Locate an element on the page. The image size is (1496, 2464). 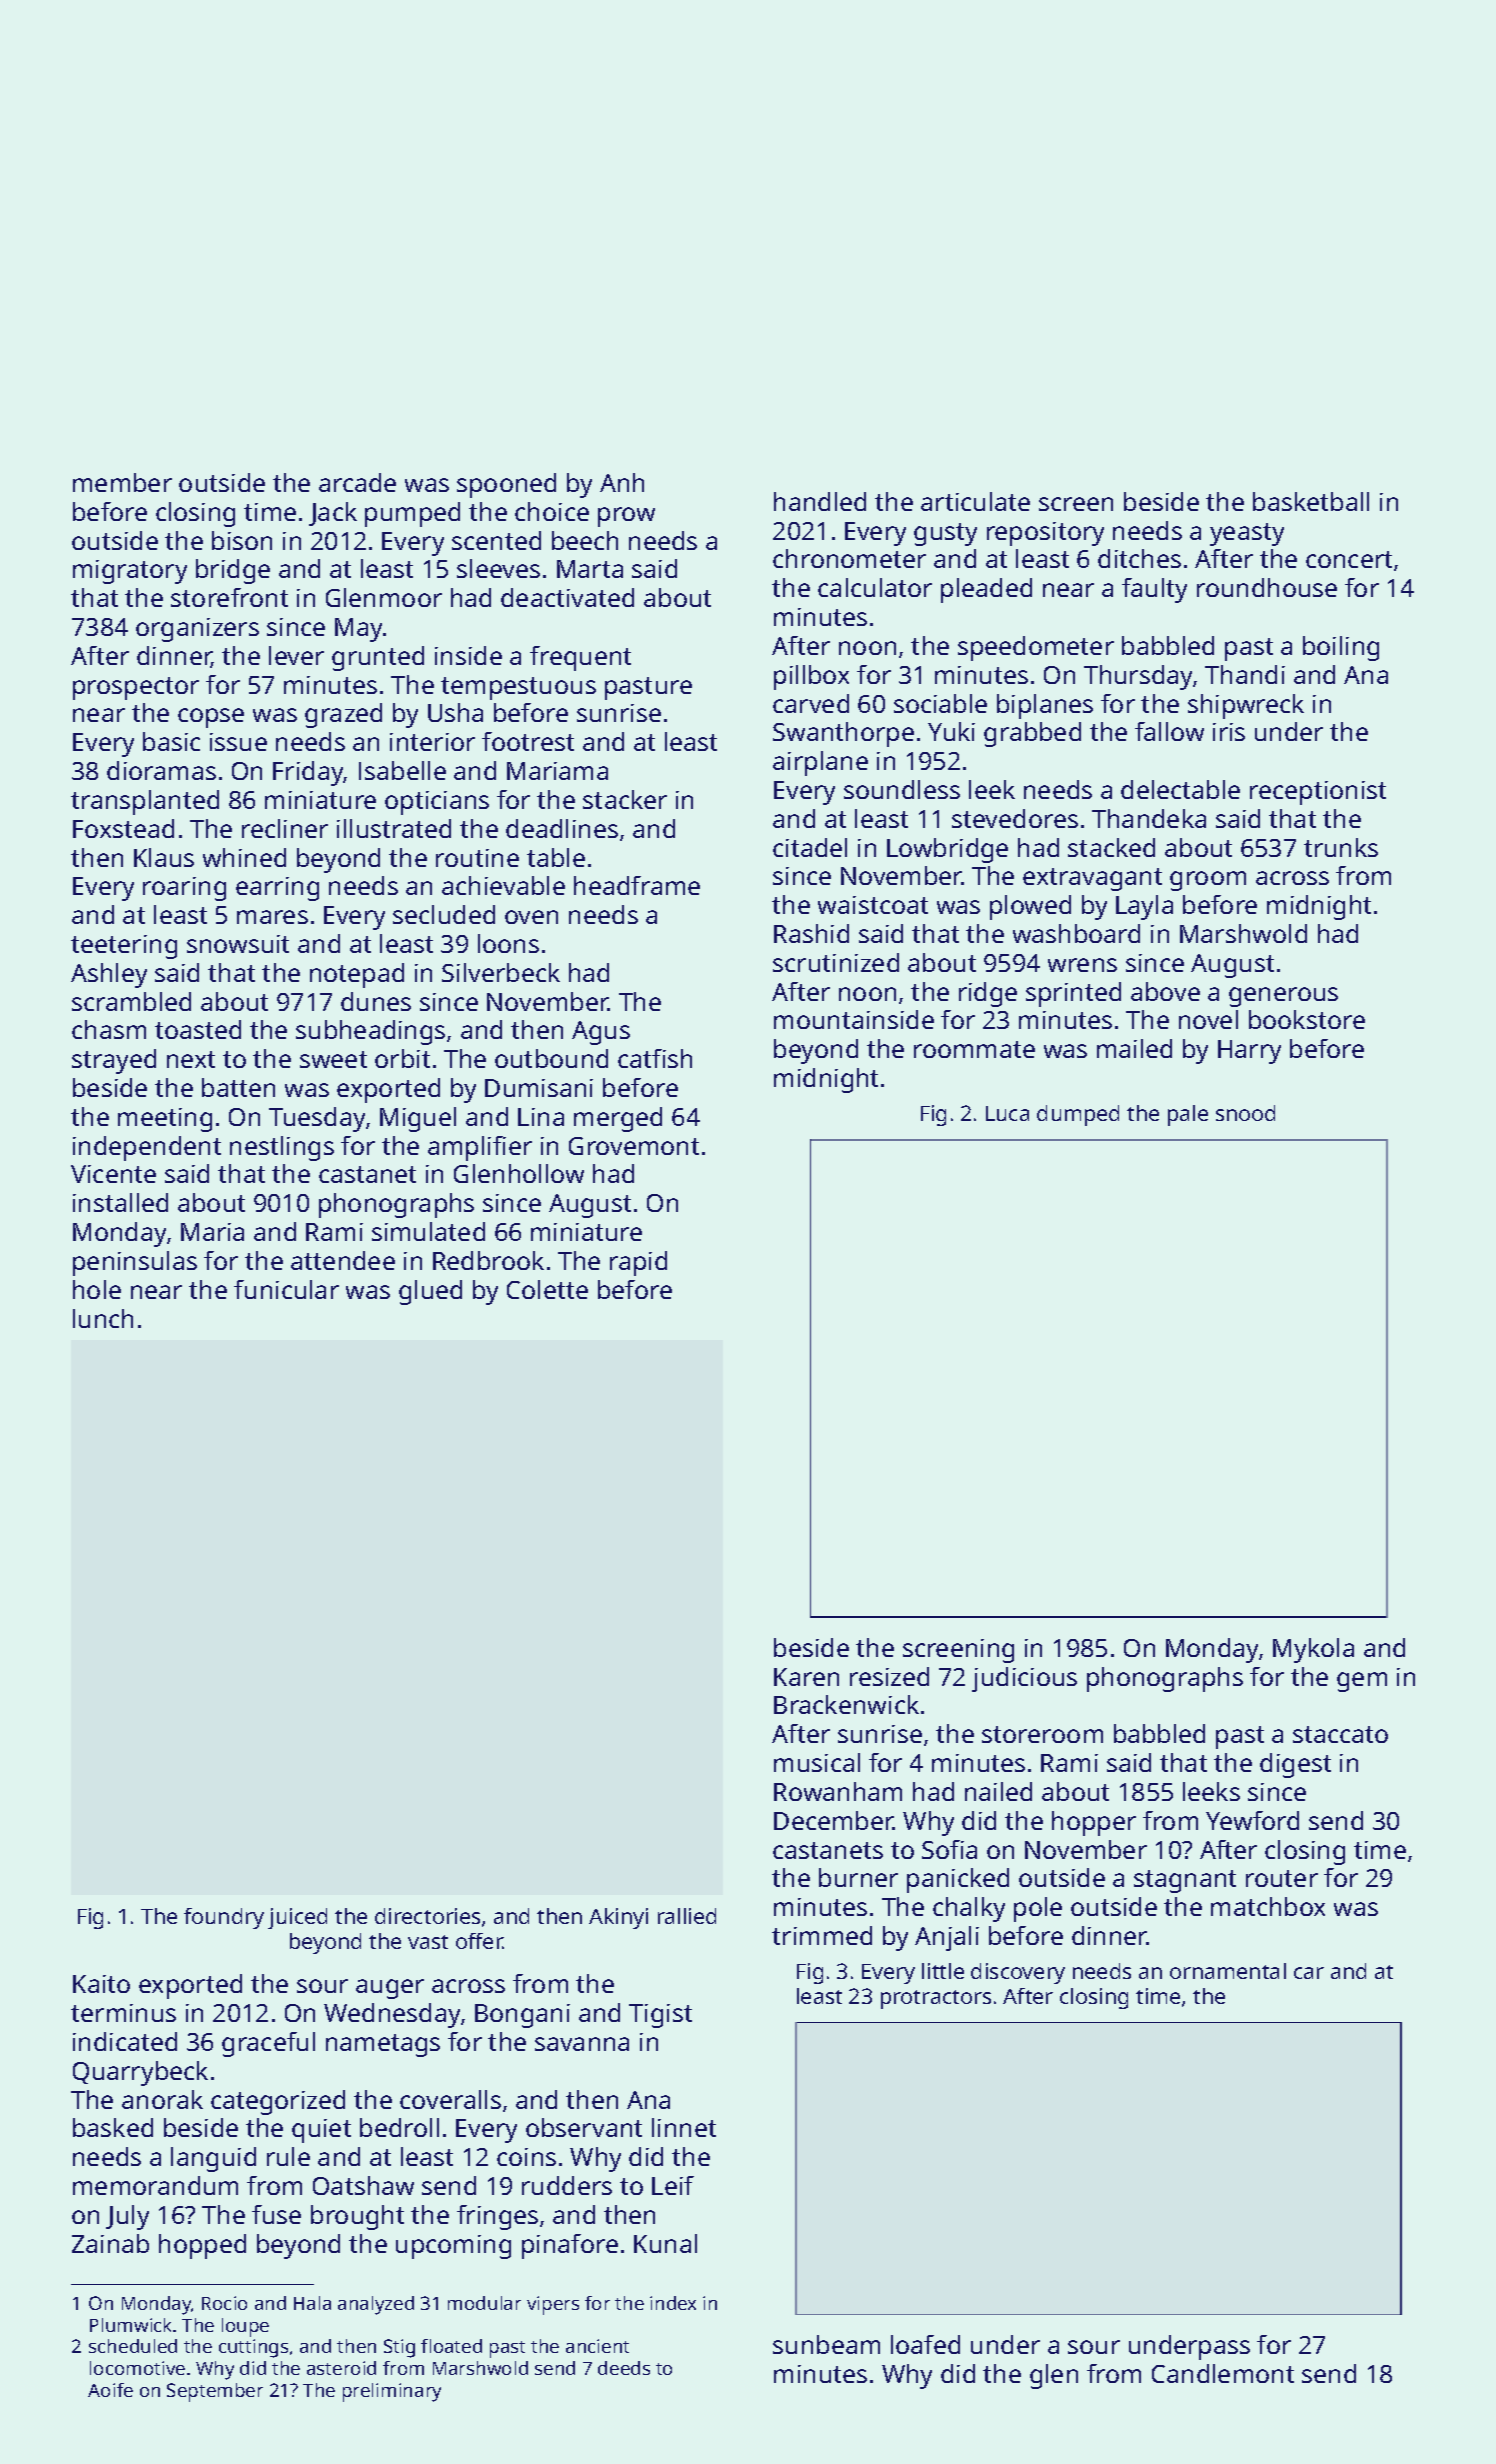
fallow is located at coordinates (1169, 731).
